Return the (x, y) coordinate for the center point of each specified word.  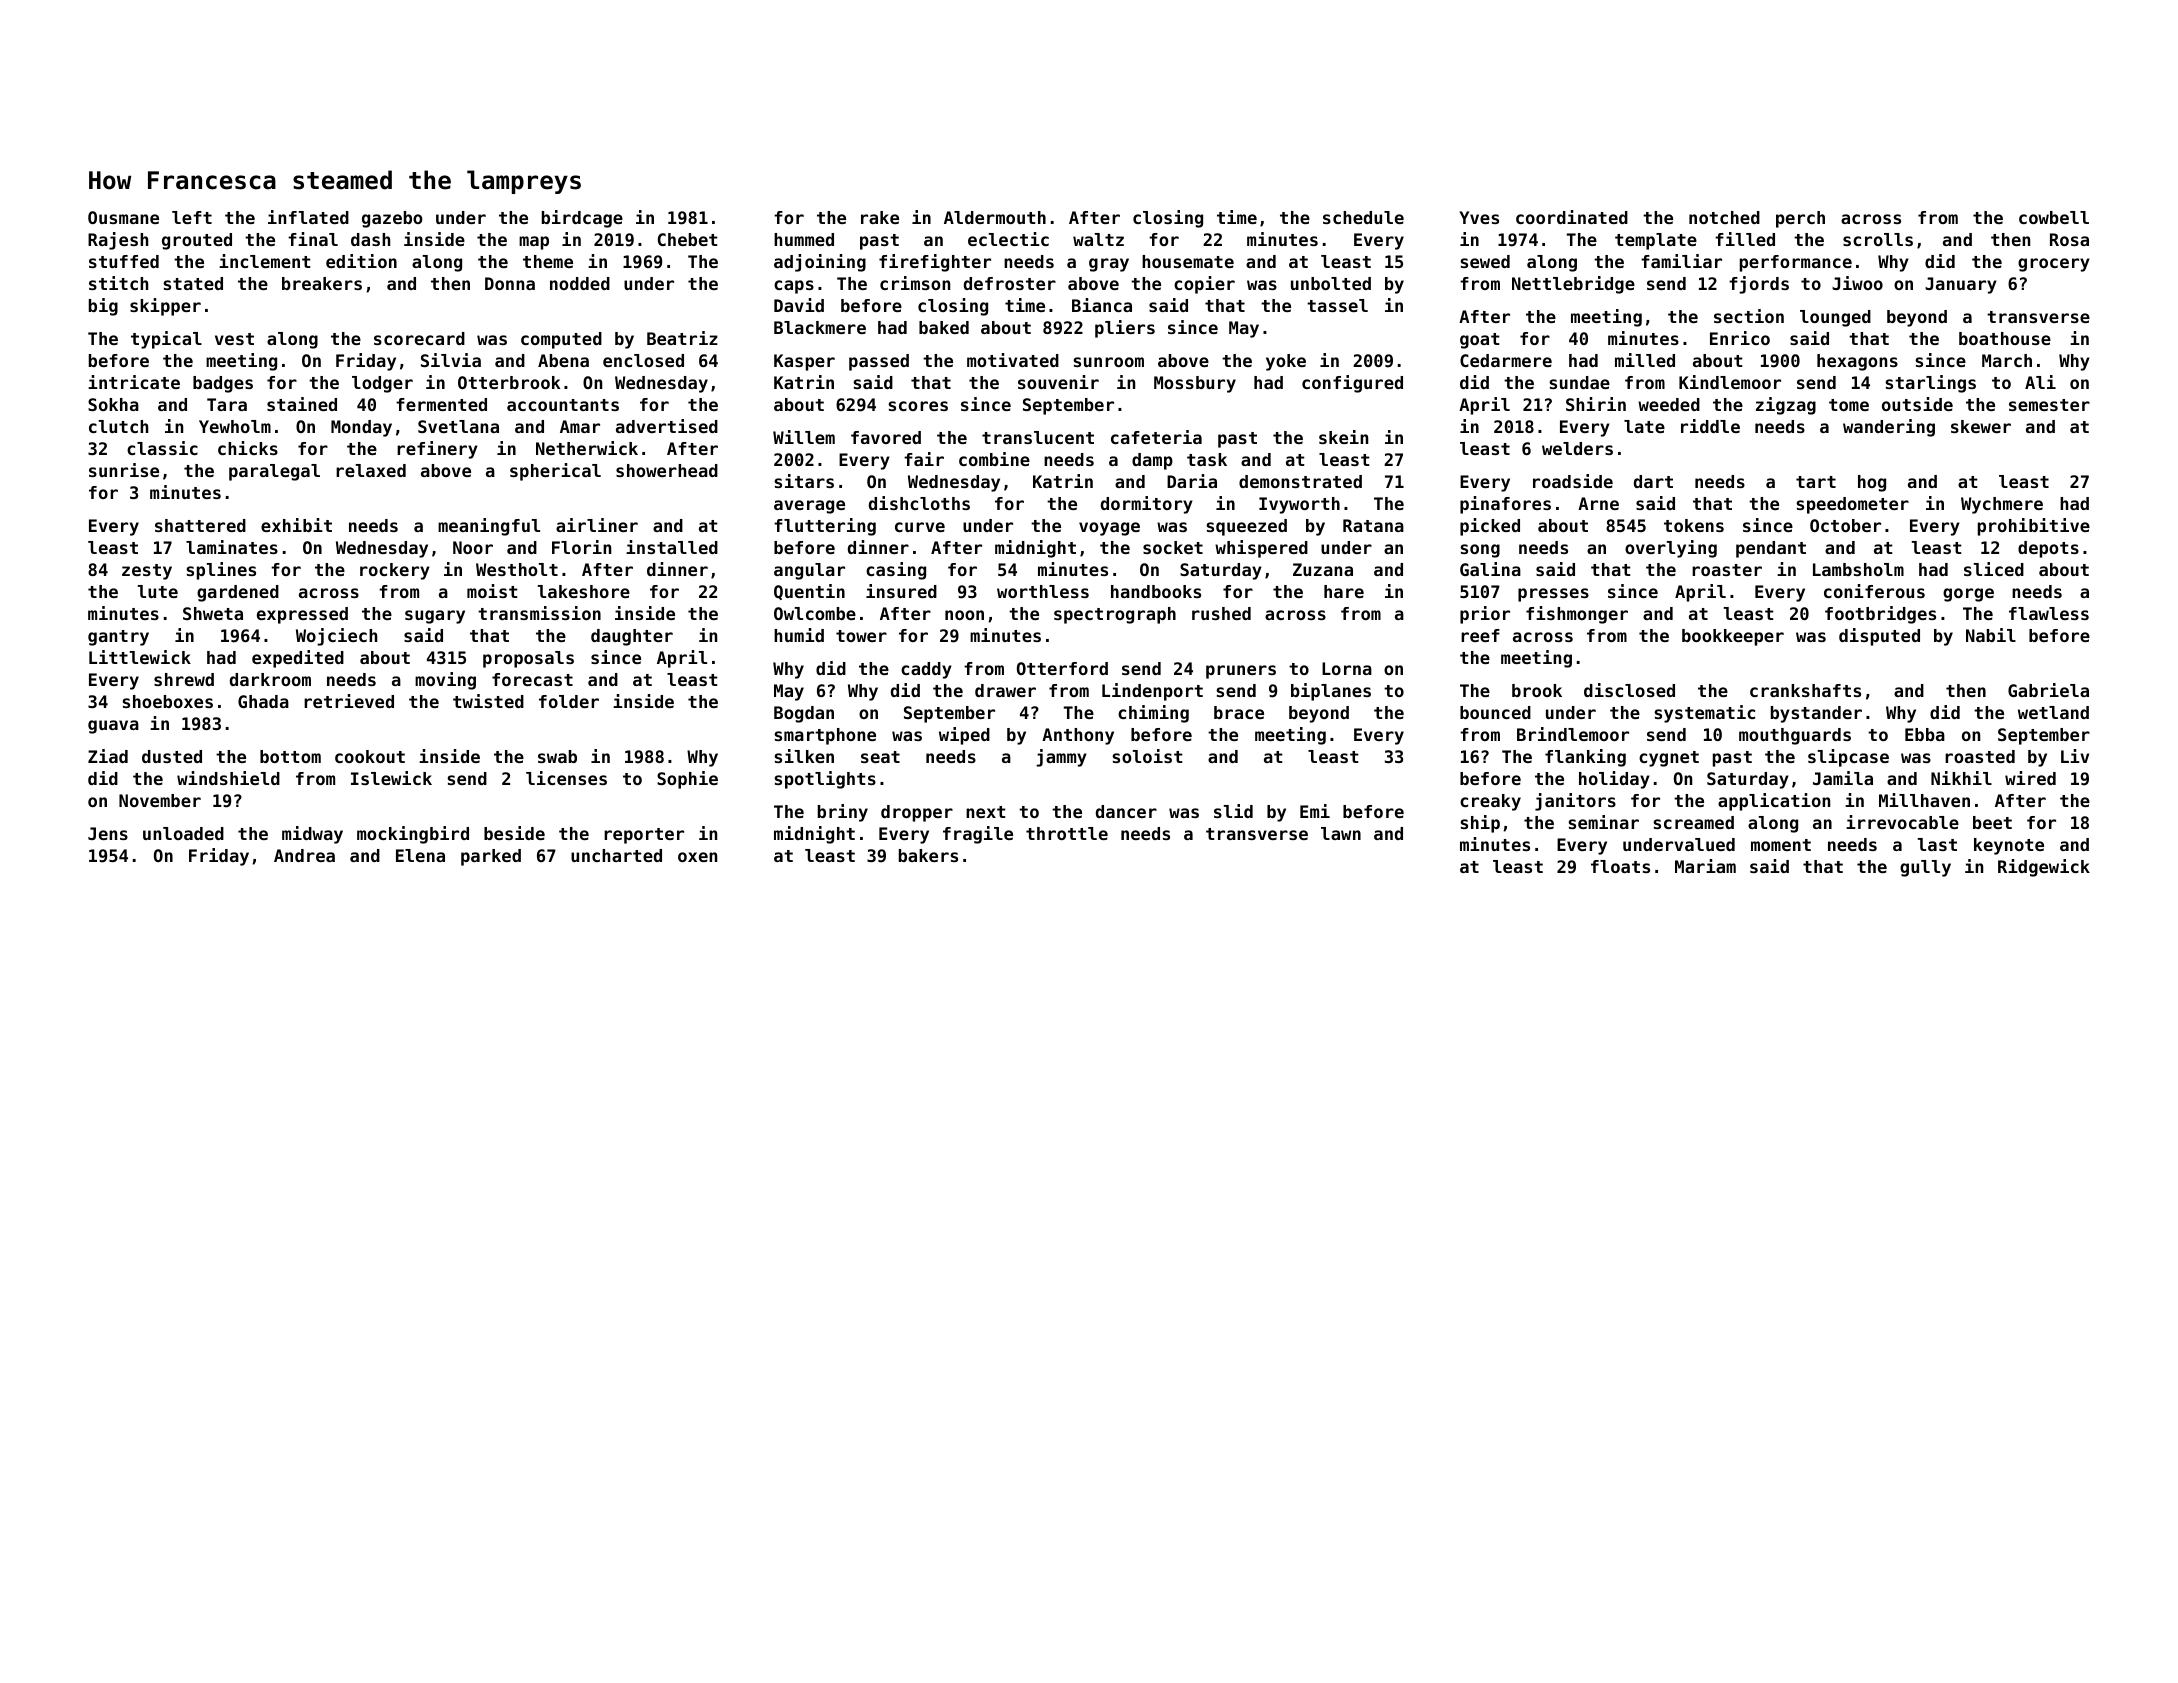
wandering (1889, 428)
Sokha (113, 404)
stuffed (124, 261)
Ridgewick (2044, 868)
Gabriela (2048, 690)
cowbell (2054, 217)
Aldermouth (995, 217)
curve (920, 527)
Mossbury (1195, 384)
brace (1239, 712)
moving (445, 681)
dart (1653, 481)
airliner (597, 525)
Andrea (304, 855)
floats (1620, 866)
